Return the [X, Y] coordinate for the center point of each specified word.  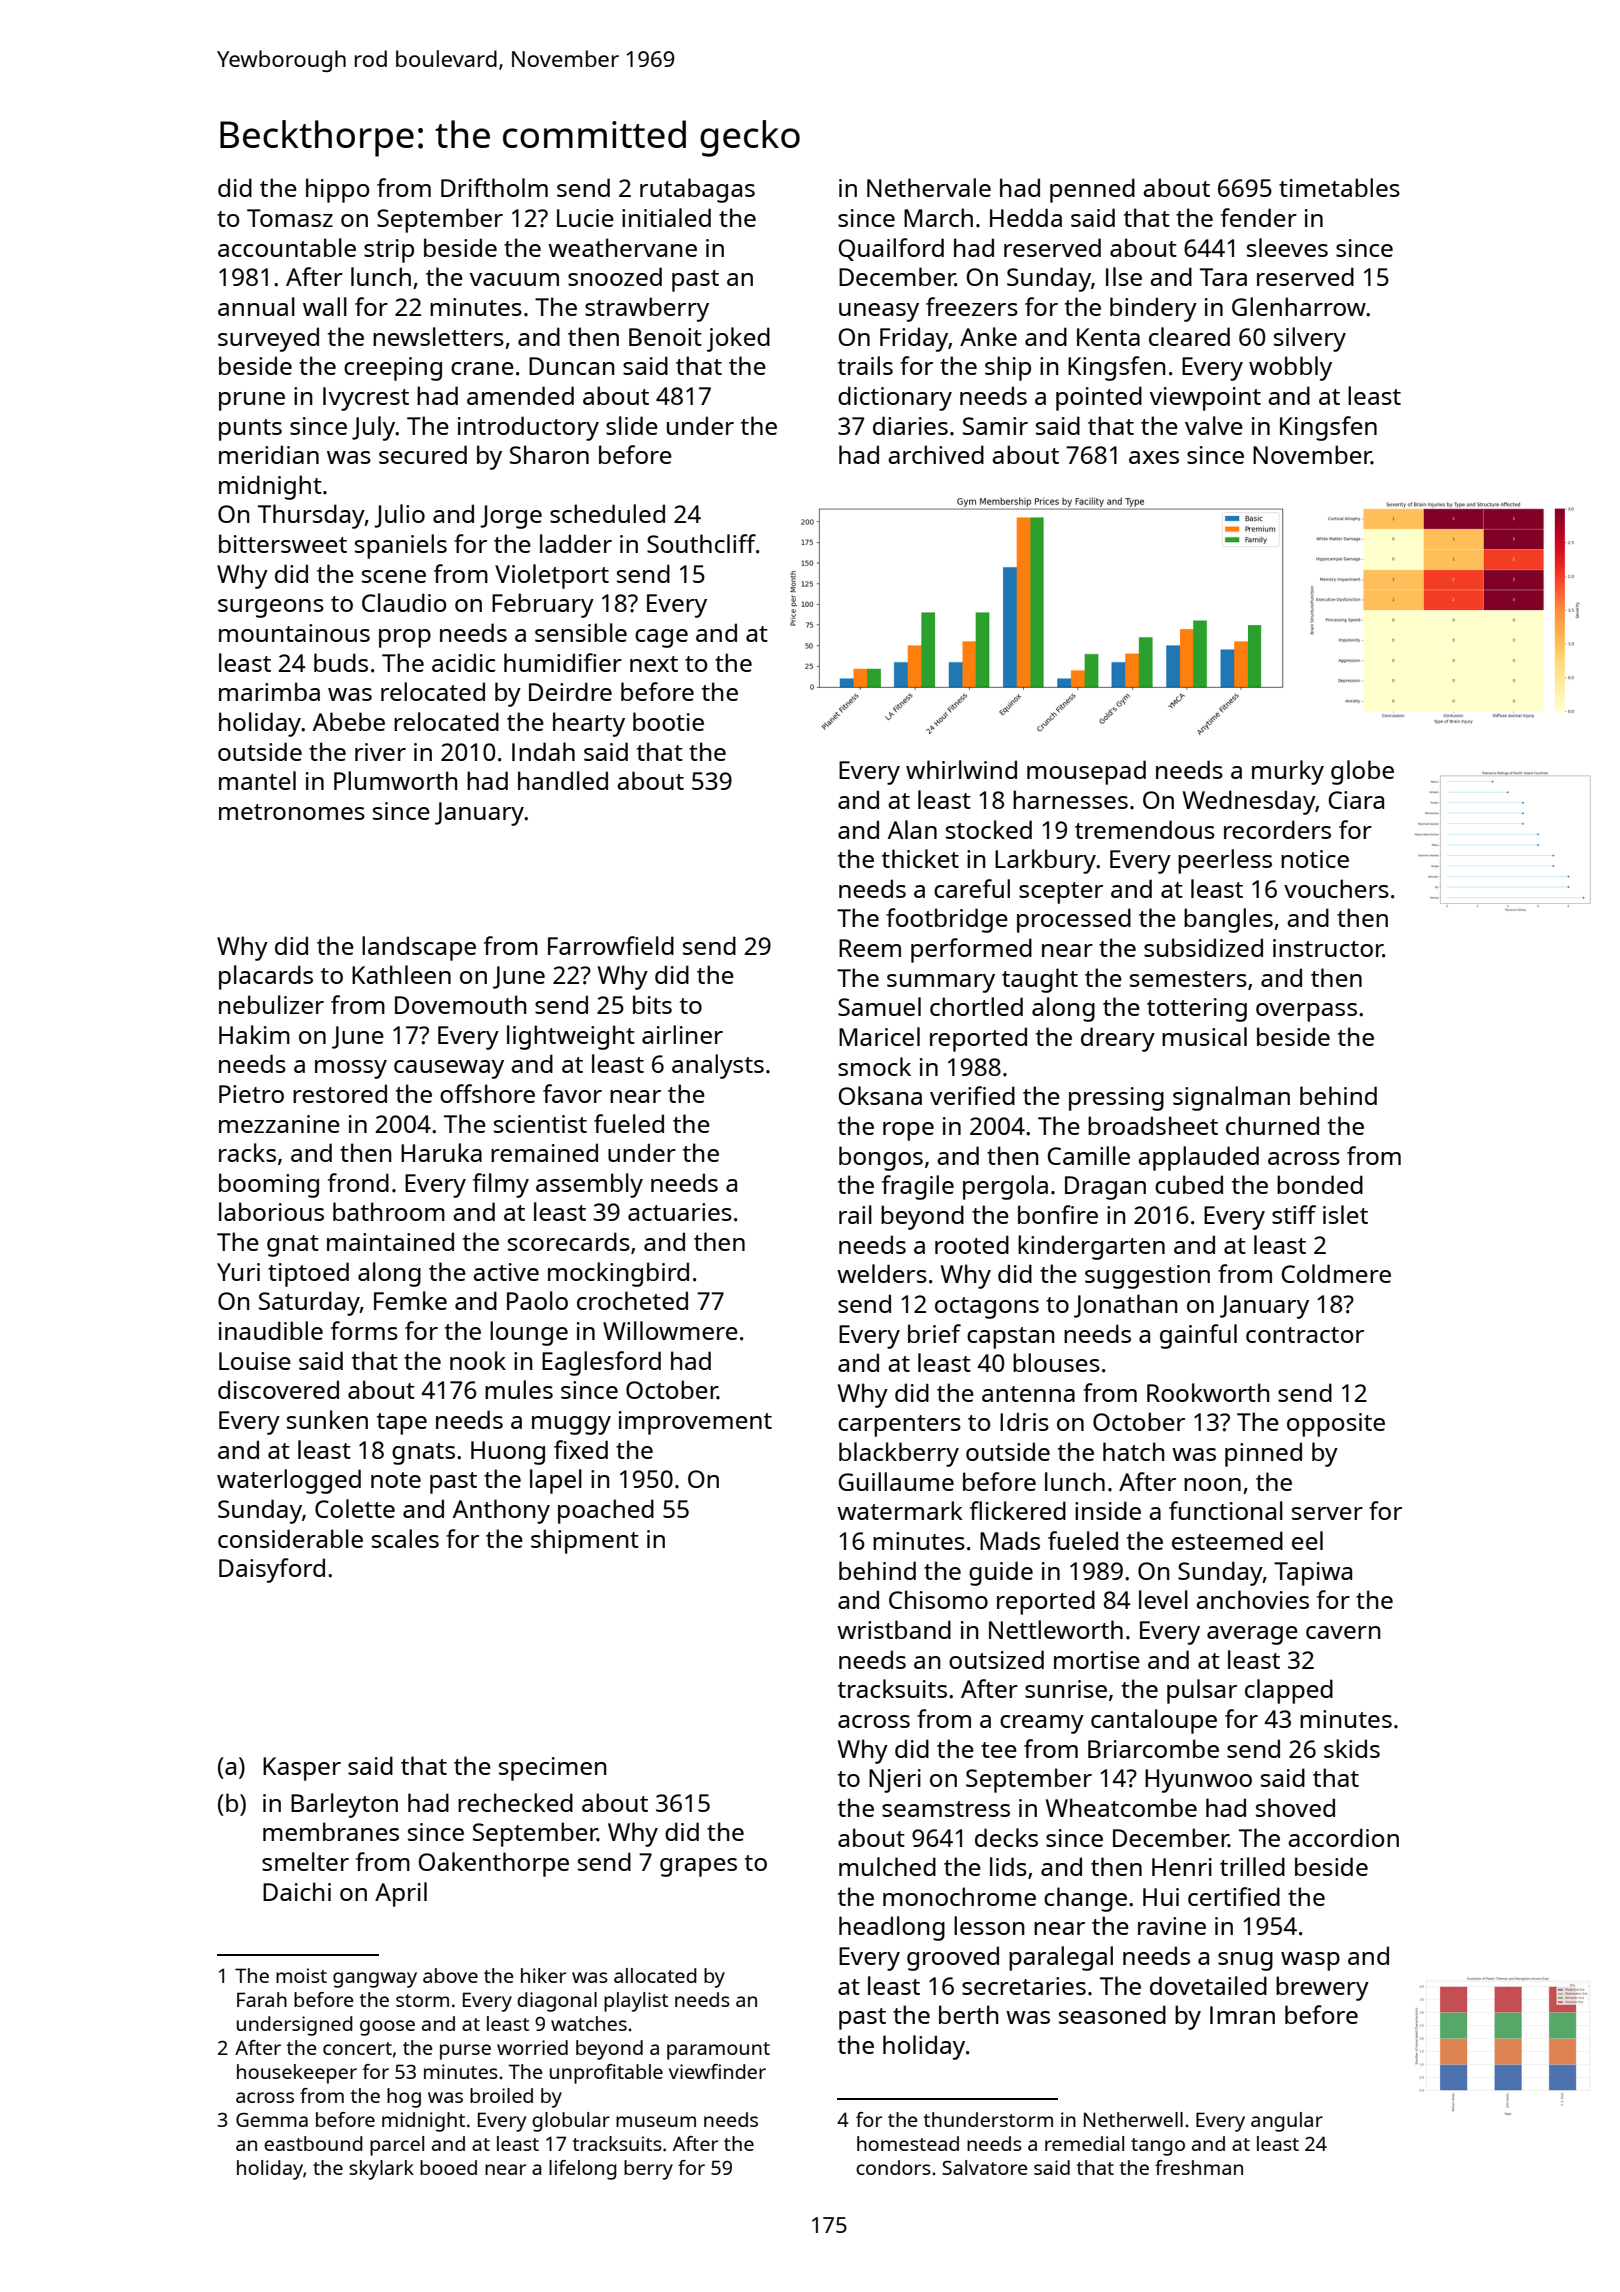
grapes [698, 1867]
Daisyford [272, 1570]
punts [250, 430]
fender [1259, 217]
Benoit [665, 337]
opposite [1336, 1425]
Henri [1182, 1867]
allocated [655, 1975]
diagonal [557, 2002]
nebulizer [271, 1004]
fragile [918, 1187]
